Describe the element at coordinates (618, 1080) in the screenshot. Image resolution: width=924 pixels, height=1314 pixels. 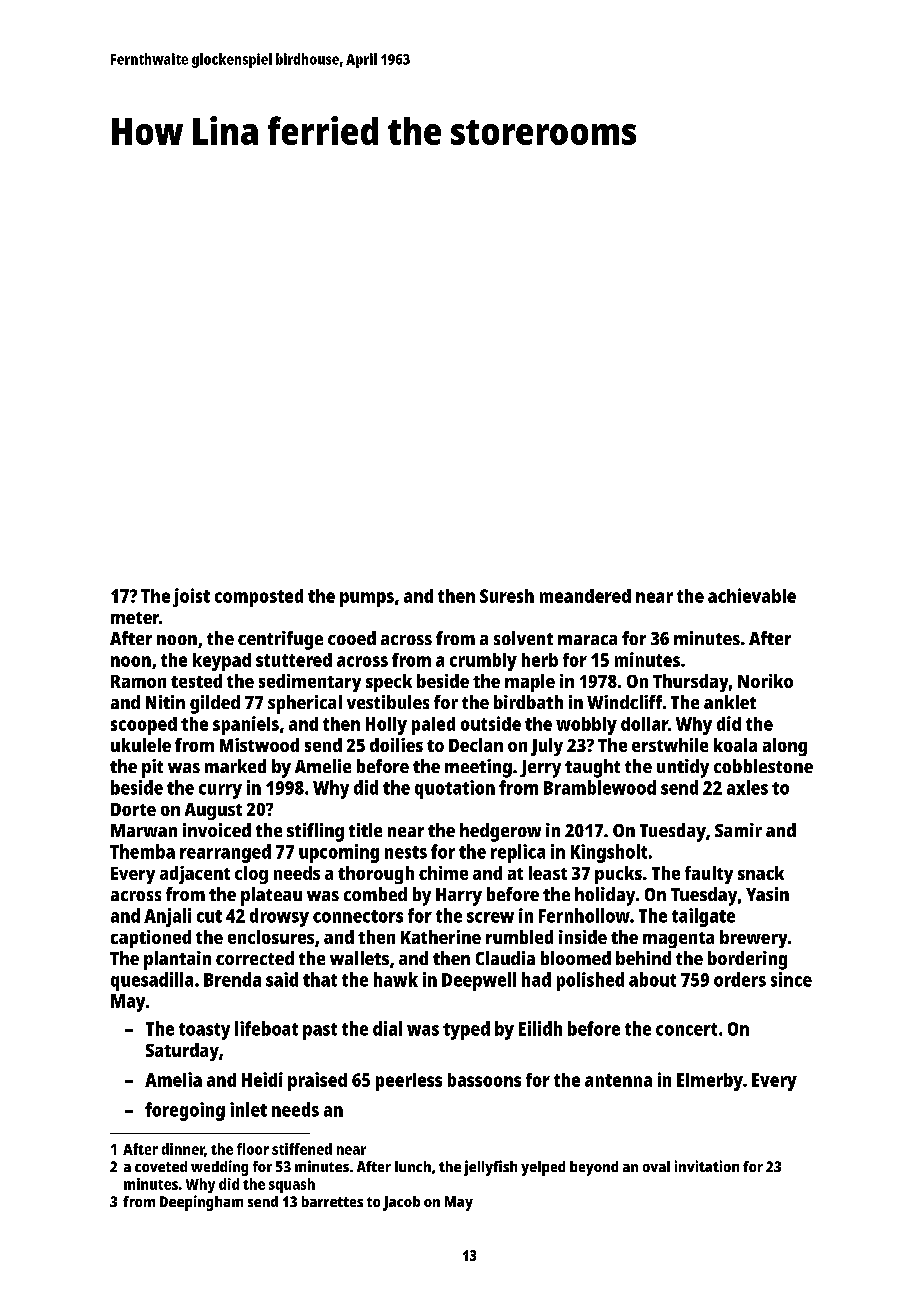
I see `antenna` at that location.
